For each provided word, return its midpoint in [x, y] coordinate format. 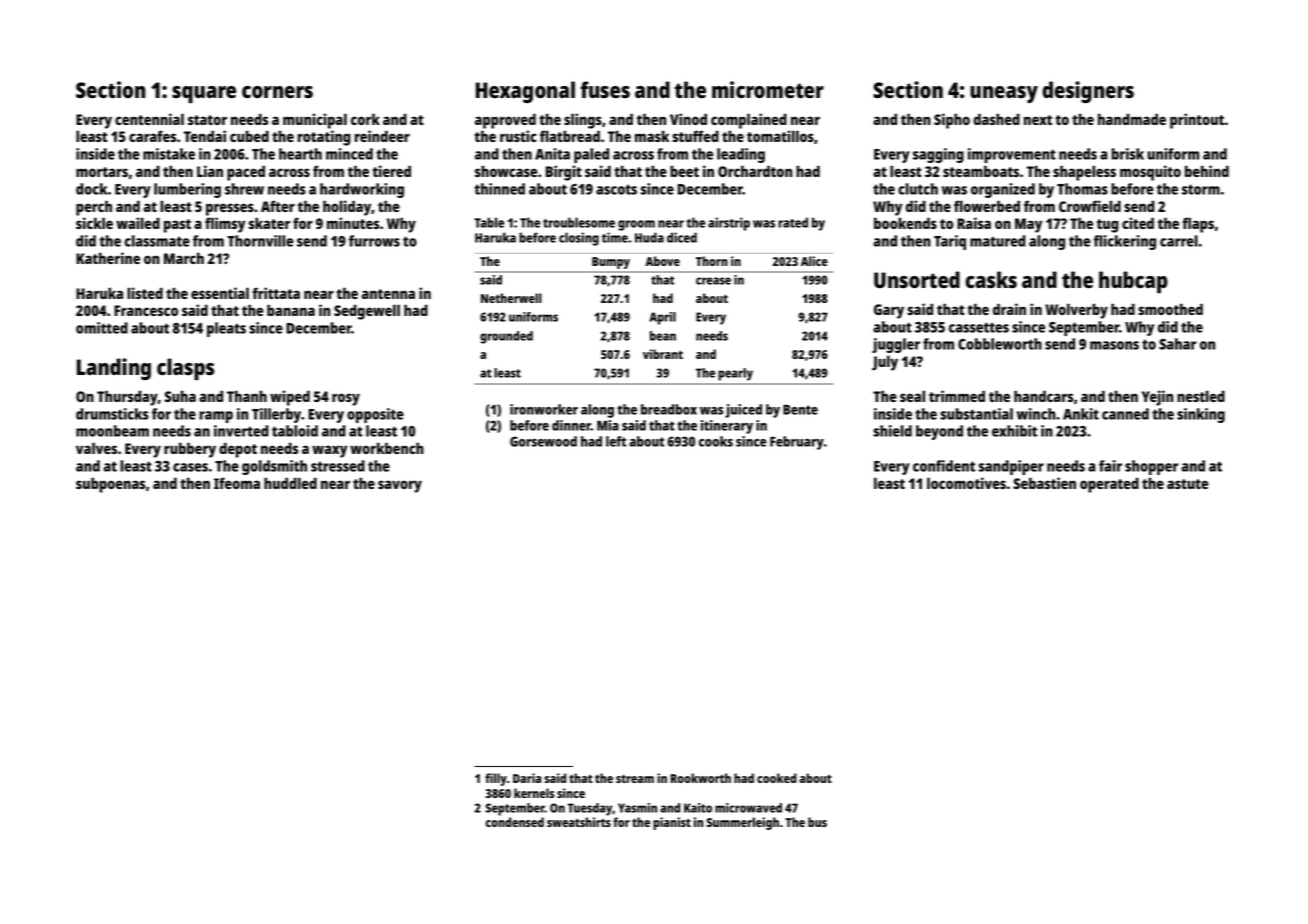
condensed [515, 822]
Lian [210, 171]
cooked [777, 778]
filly [496, 779]
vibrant [663, 354]
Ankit [1081, 414]
